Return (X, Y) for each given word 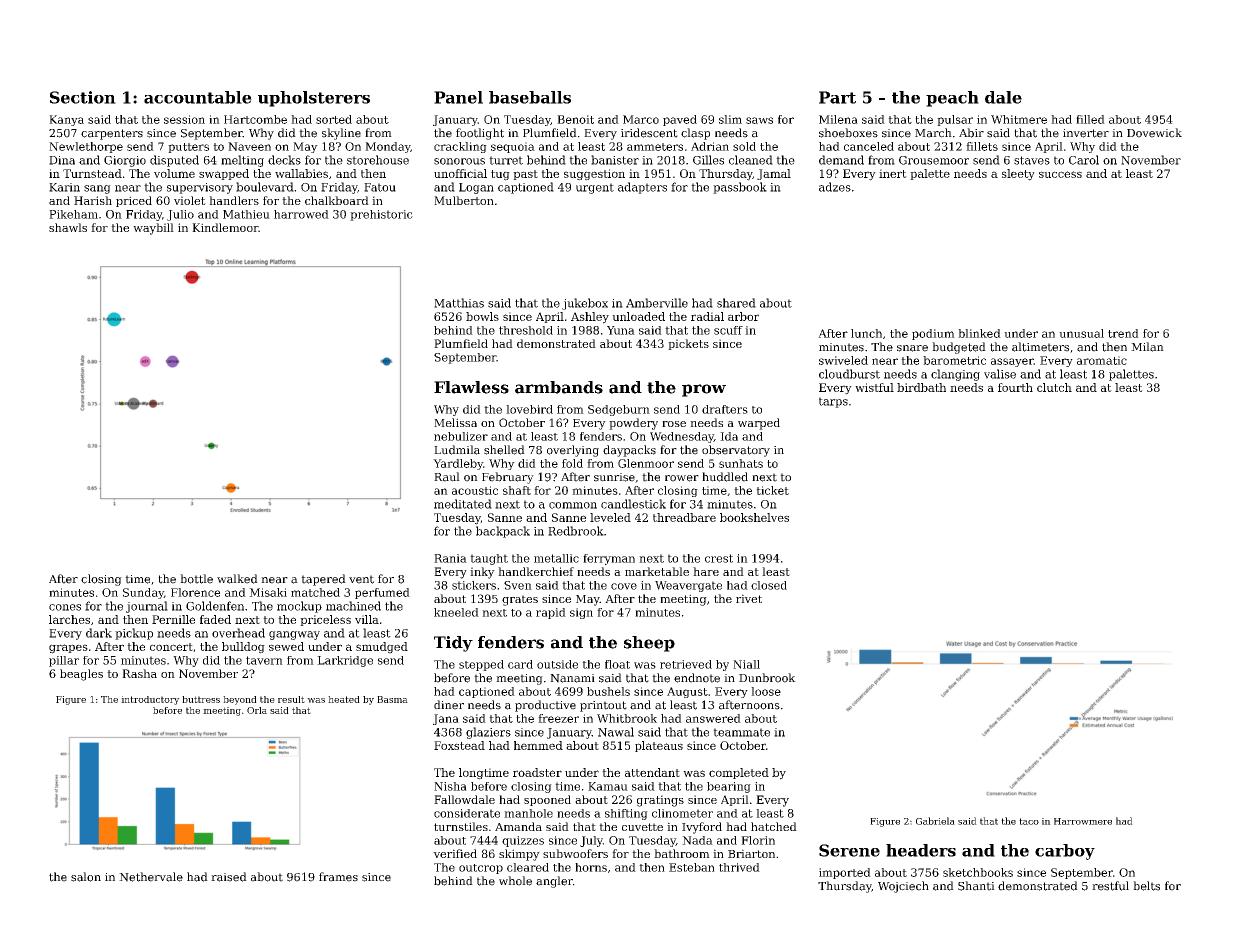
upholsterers (314, 99)
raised (229, 877)
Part (837, 97)
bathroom (682, 853)
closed (769, 585)
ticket (772, 490)
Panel (458, 97)
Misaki (268, 592)
